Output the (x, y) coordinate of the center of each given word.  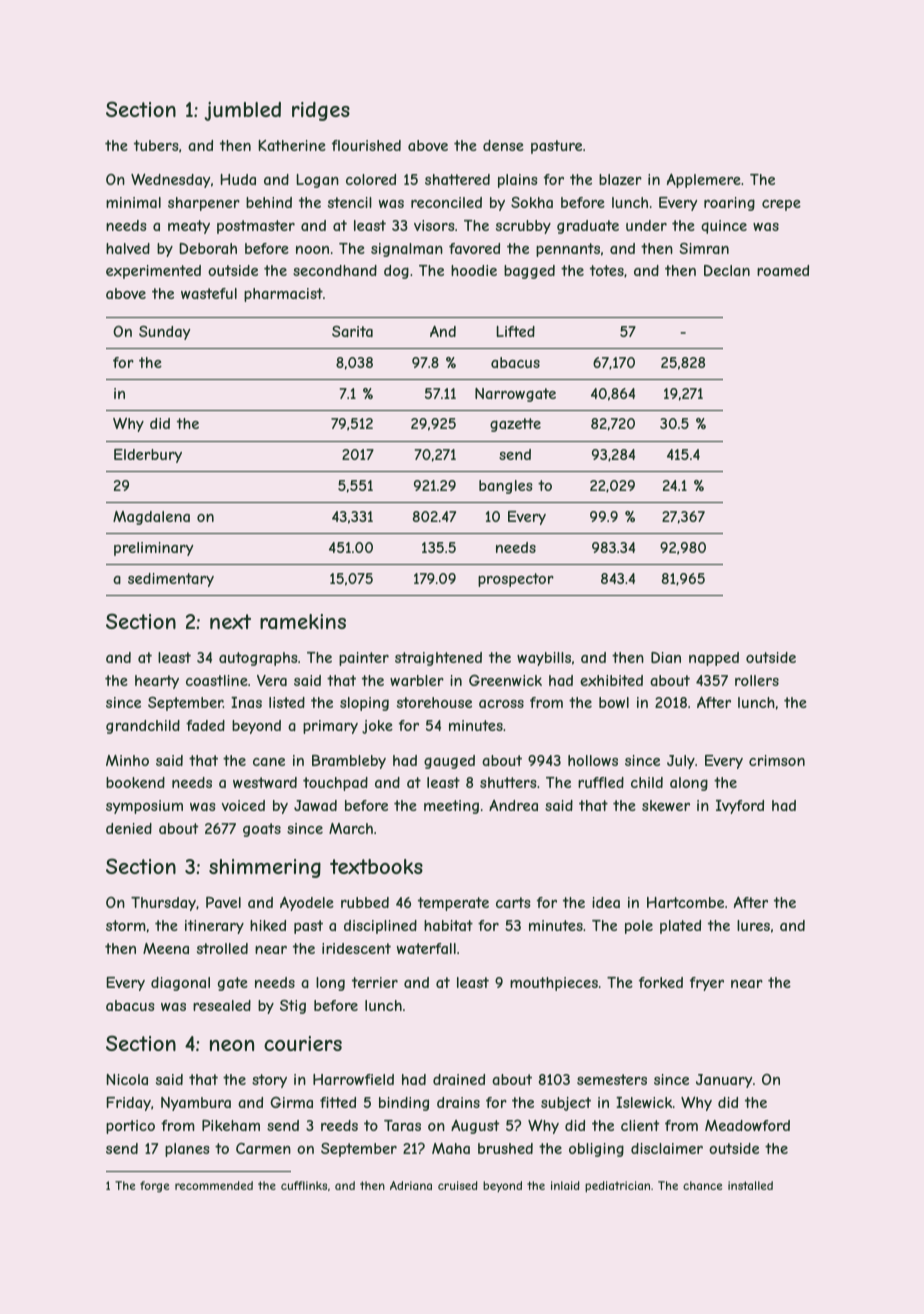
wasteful (209, 293)
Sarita (352, 331)
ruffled (601, 782)
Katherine (292, 145)
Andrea (513, 805)
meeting (451, 807)
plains (518, 181)
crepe (781, 205)
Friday (128, 1104)
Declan (727, 270)
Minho (127, 760)
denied (129, 828)
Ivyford (740, 807)
